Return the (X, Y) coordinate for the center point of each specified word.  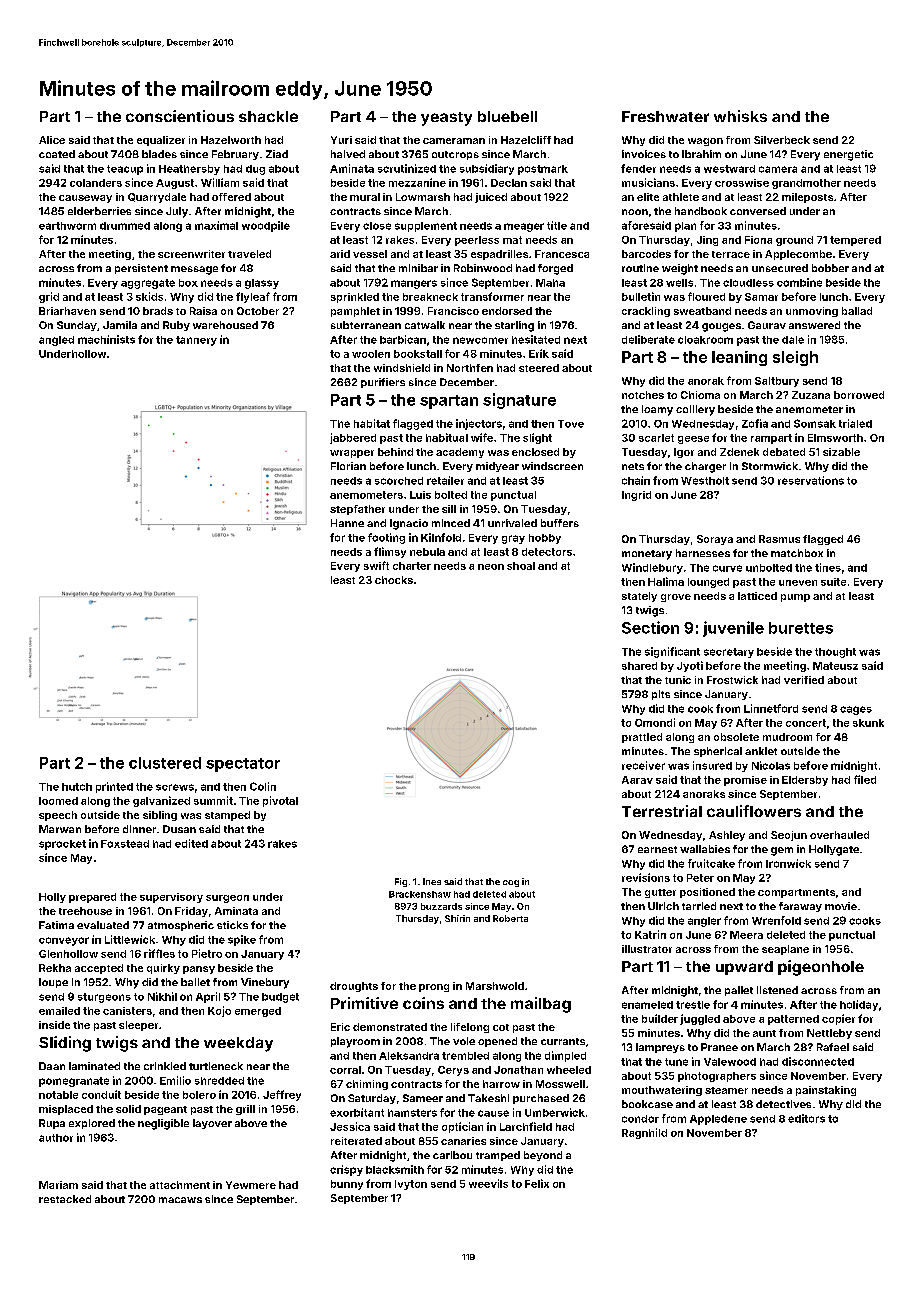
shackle (268, 116)
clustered (165, 763)
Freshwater (665, 116)
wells (679, 283)
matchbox (797, 553)
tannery (196, 341)
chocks (394, 580)
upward (744, 968)
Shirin (457, 918)
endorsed (507, 311)
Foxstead (125, 844)
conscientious (180, 116)
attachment (180, 1185)
